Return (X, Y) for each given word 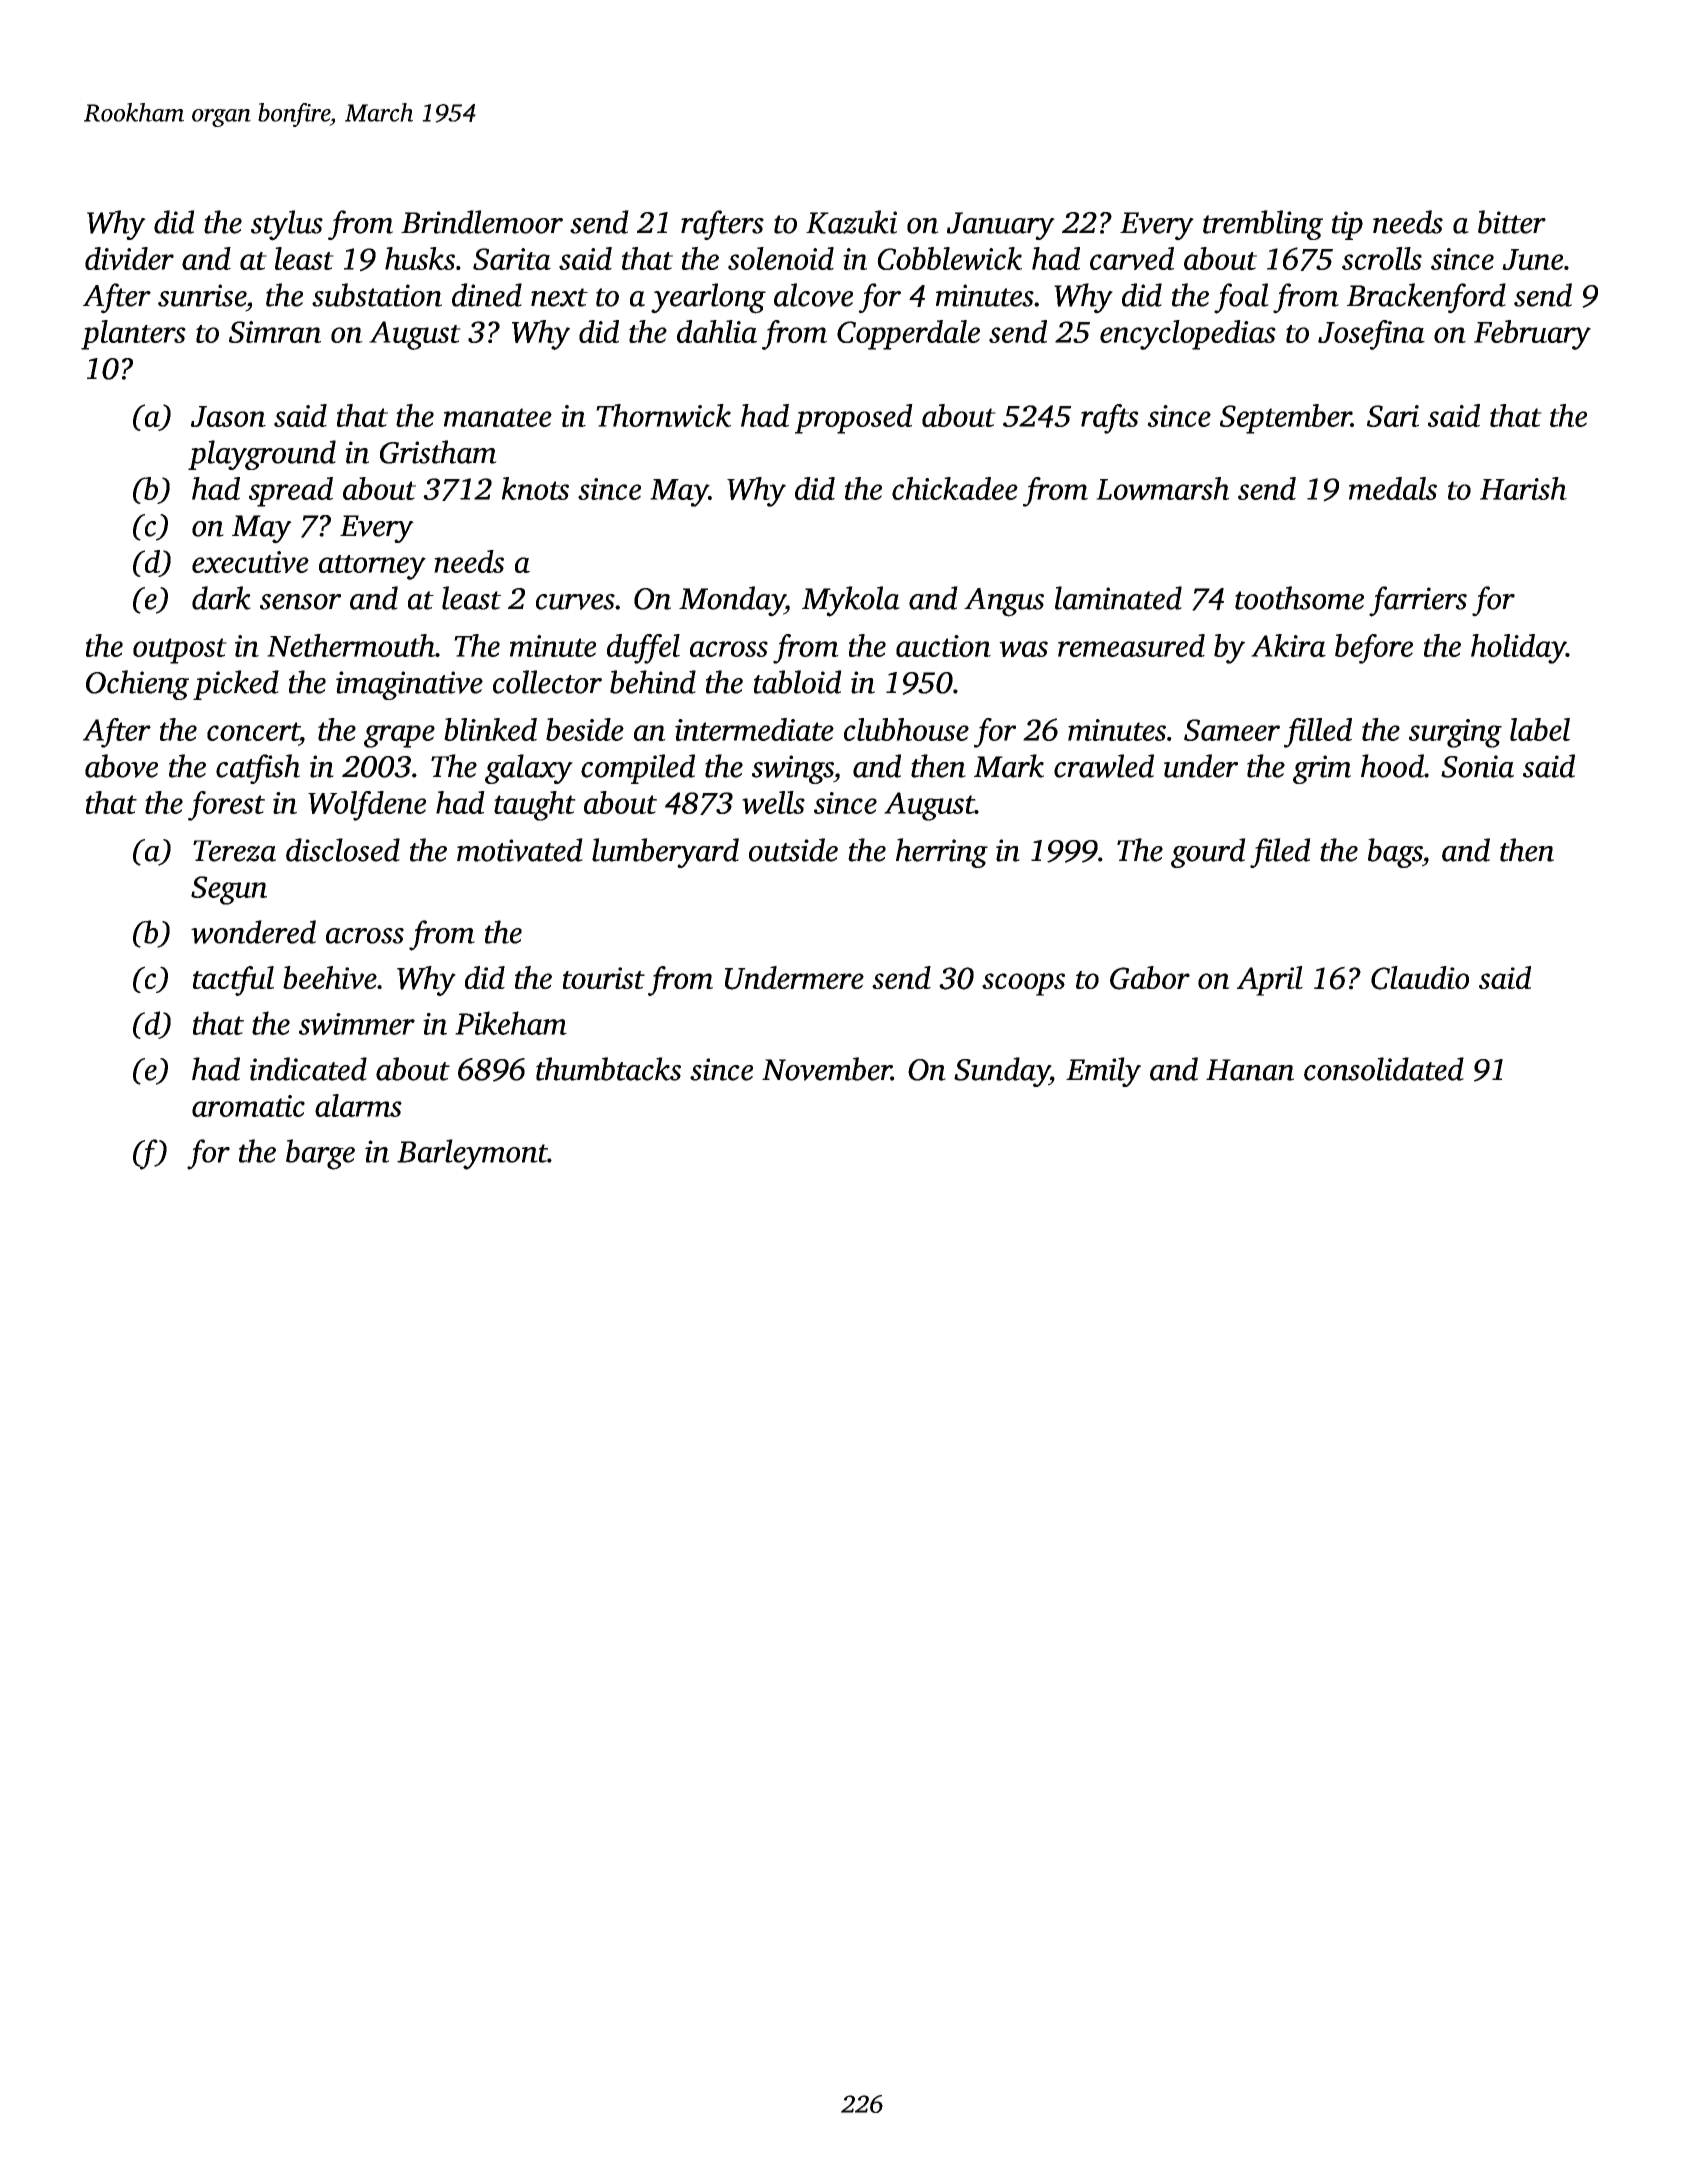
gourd (1208, 853)
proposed (854, 419)
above (121, 766)
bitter (1512, 222)
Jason (228, 416)
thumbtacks (608, 1069)
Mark (1009, 766)
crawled (1104, 766)
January (1001, 226)
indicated (308, 1069)
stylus (287, 225)
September (1285, 419)
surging (1455, 733)
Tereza (234, 851)
